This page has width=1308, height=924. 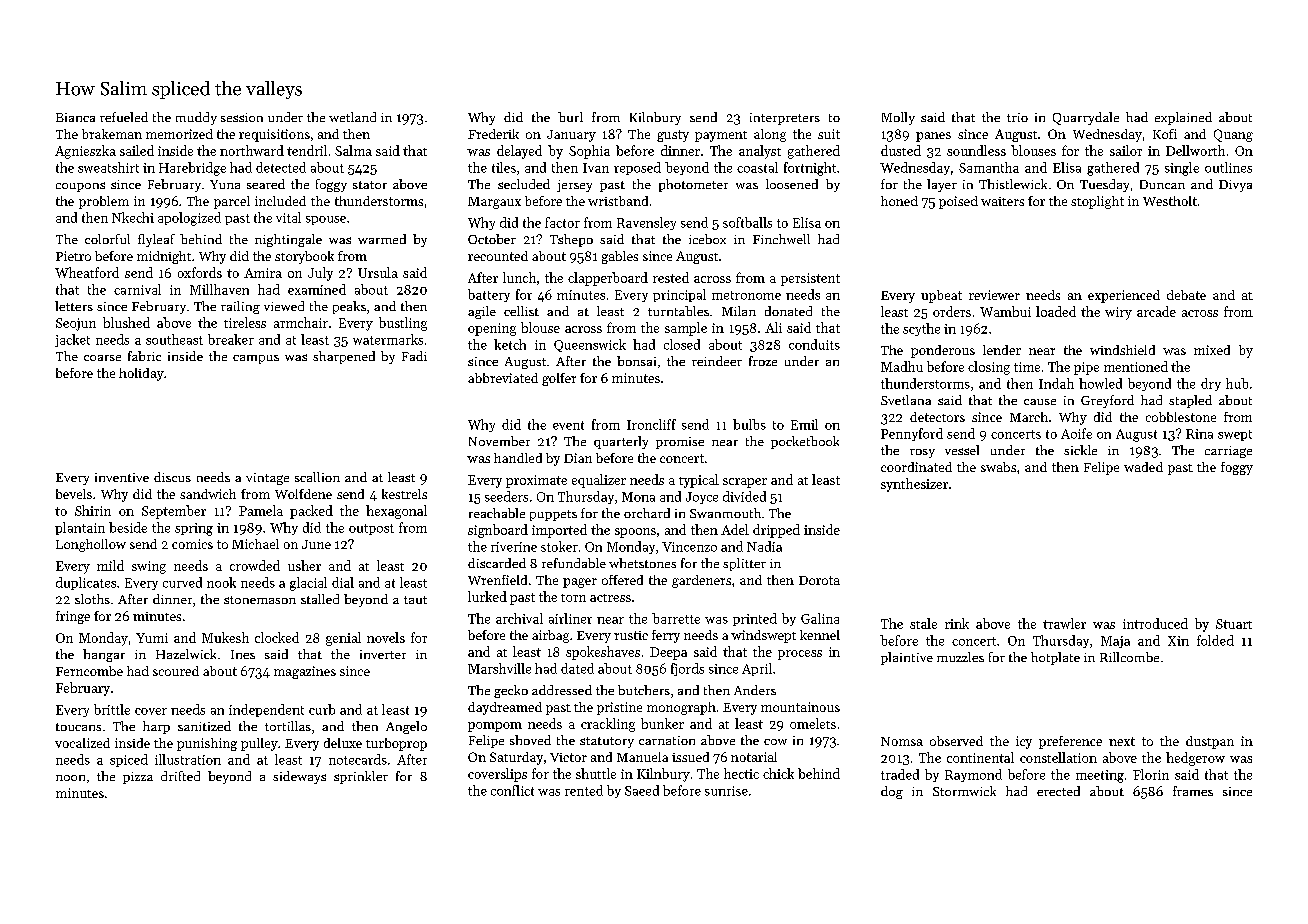 I want to click on noon, so click(x=70, y=778).
